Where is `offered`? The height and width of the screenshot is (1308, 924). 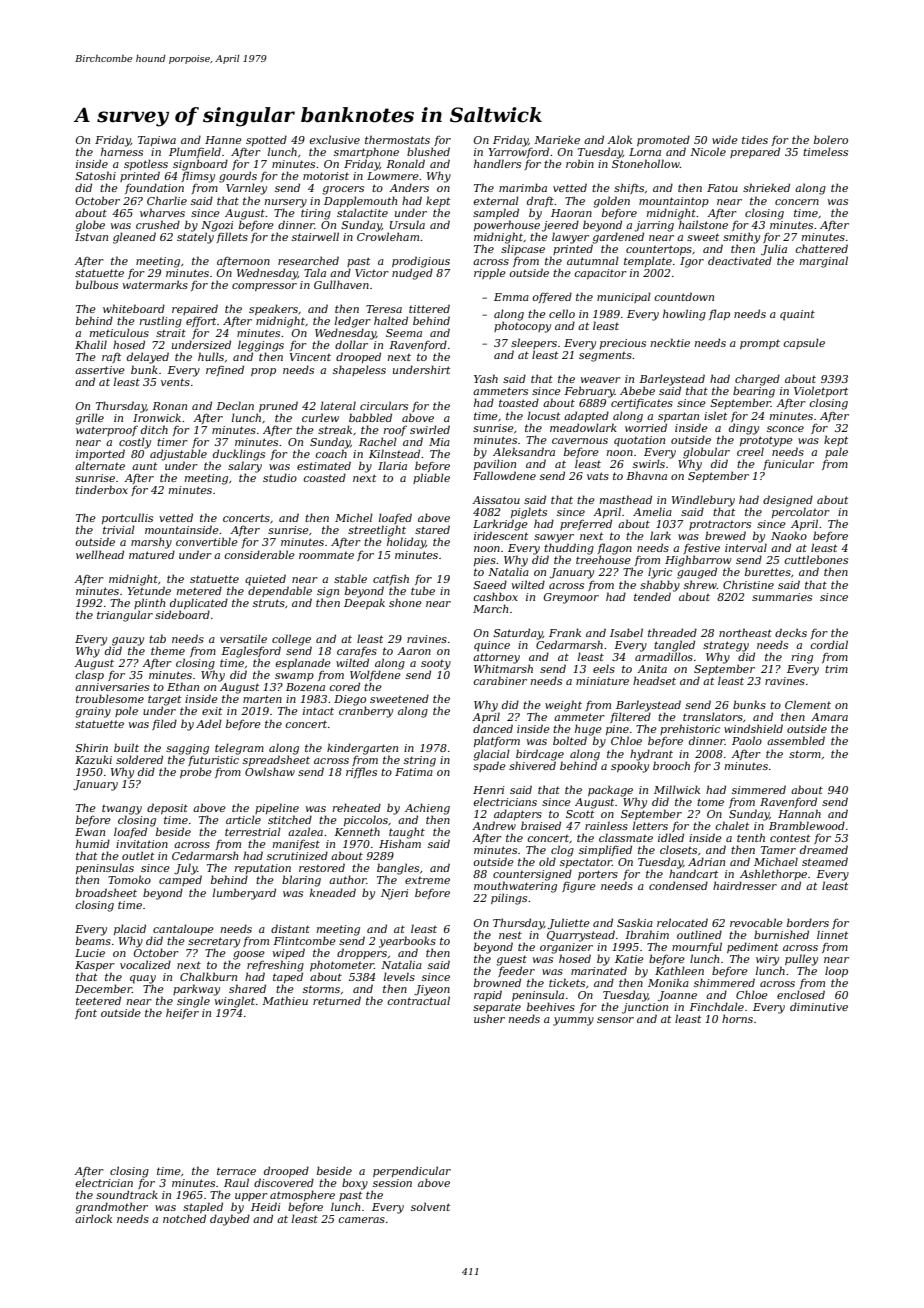
offered is located at coordinates (552, 297).
